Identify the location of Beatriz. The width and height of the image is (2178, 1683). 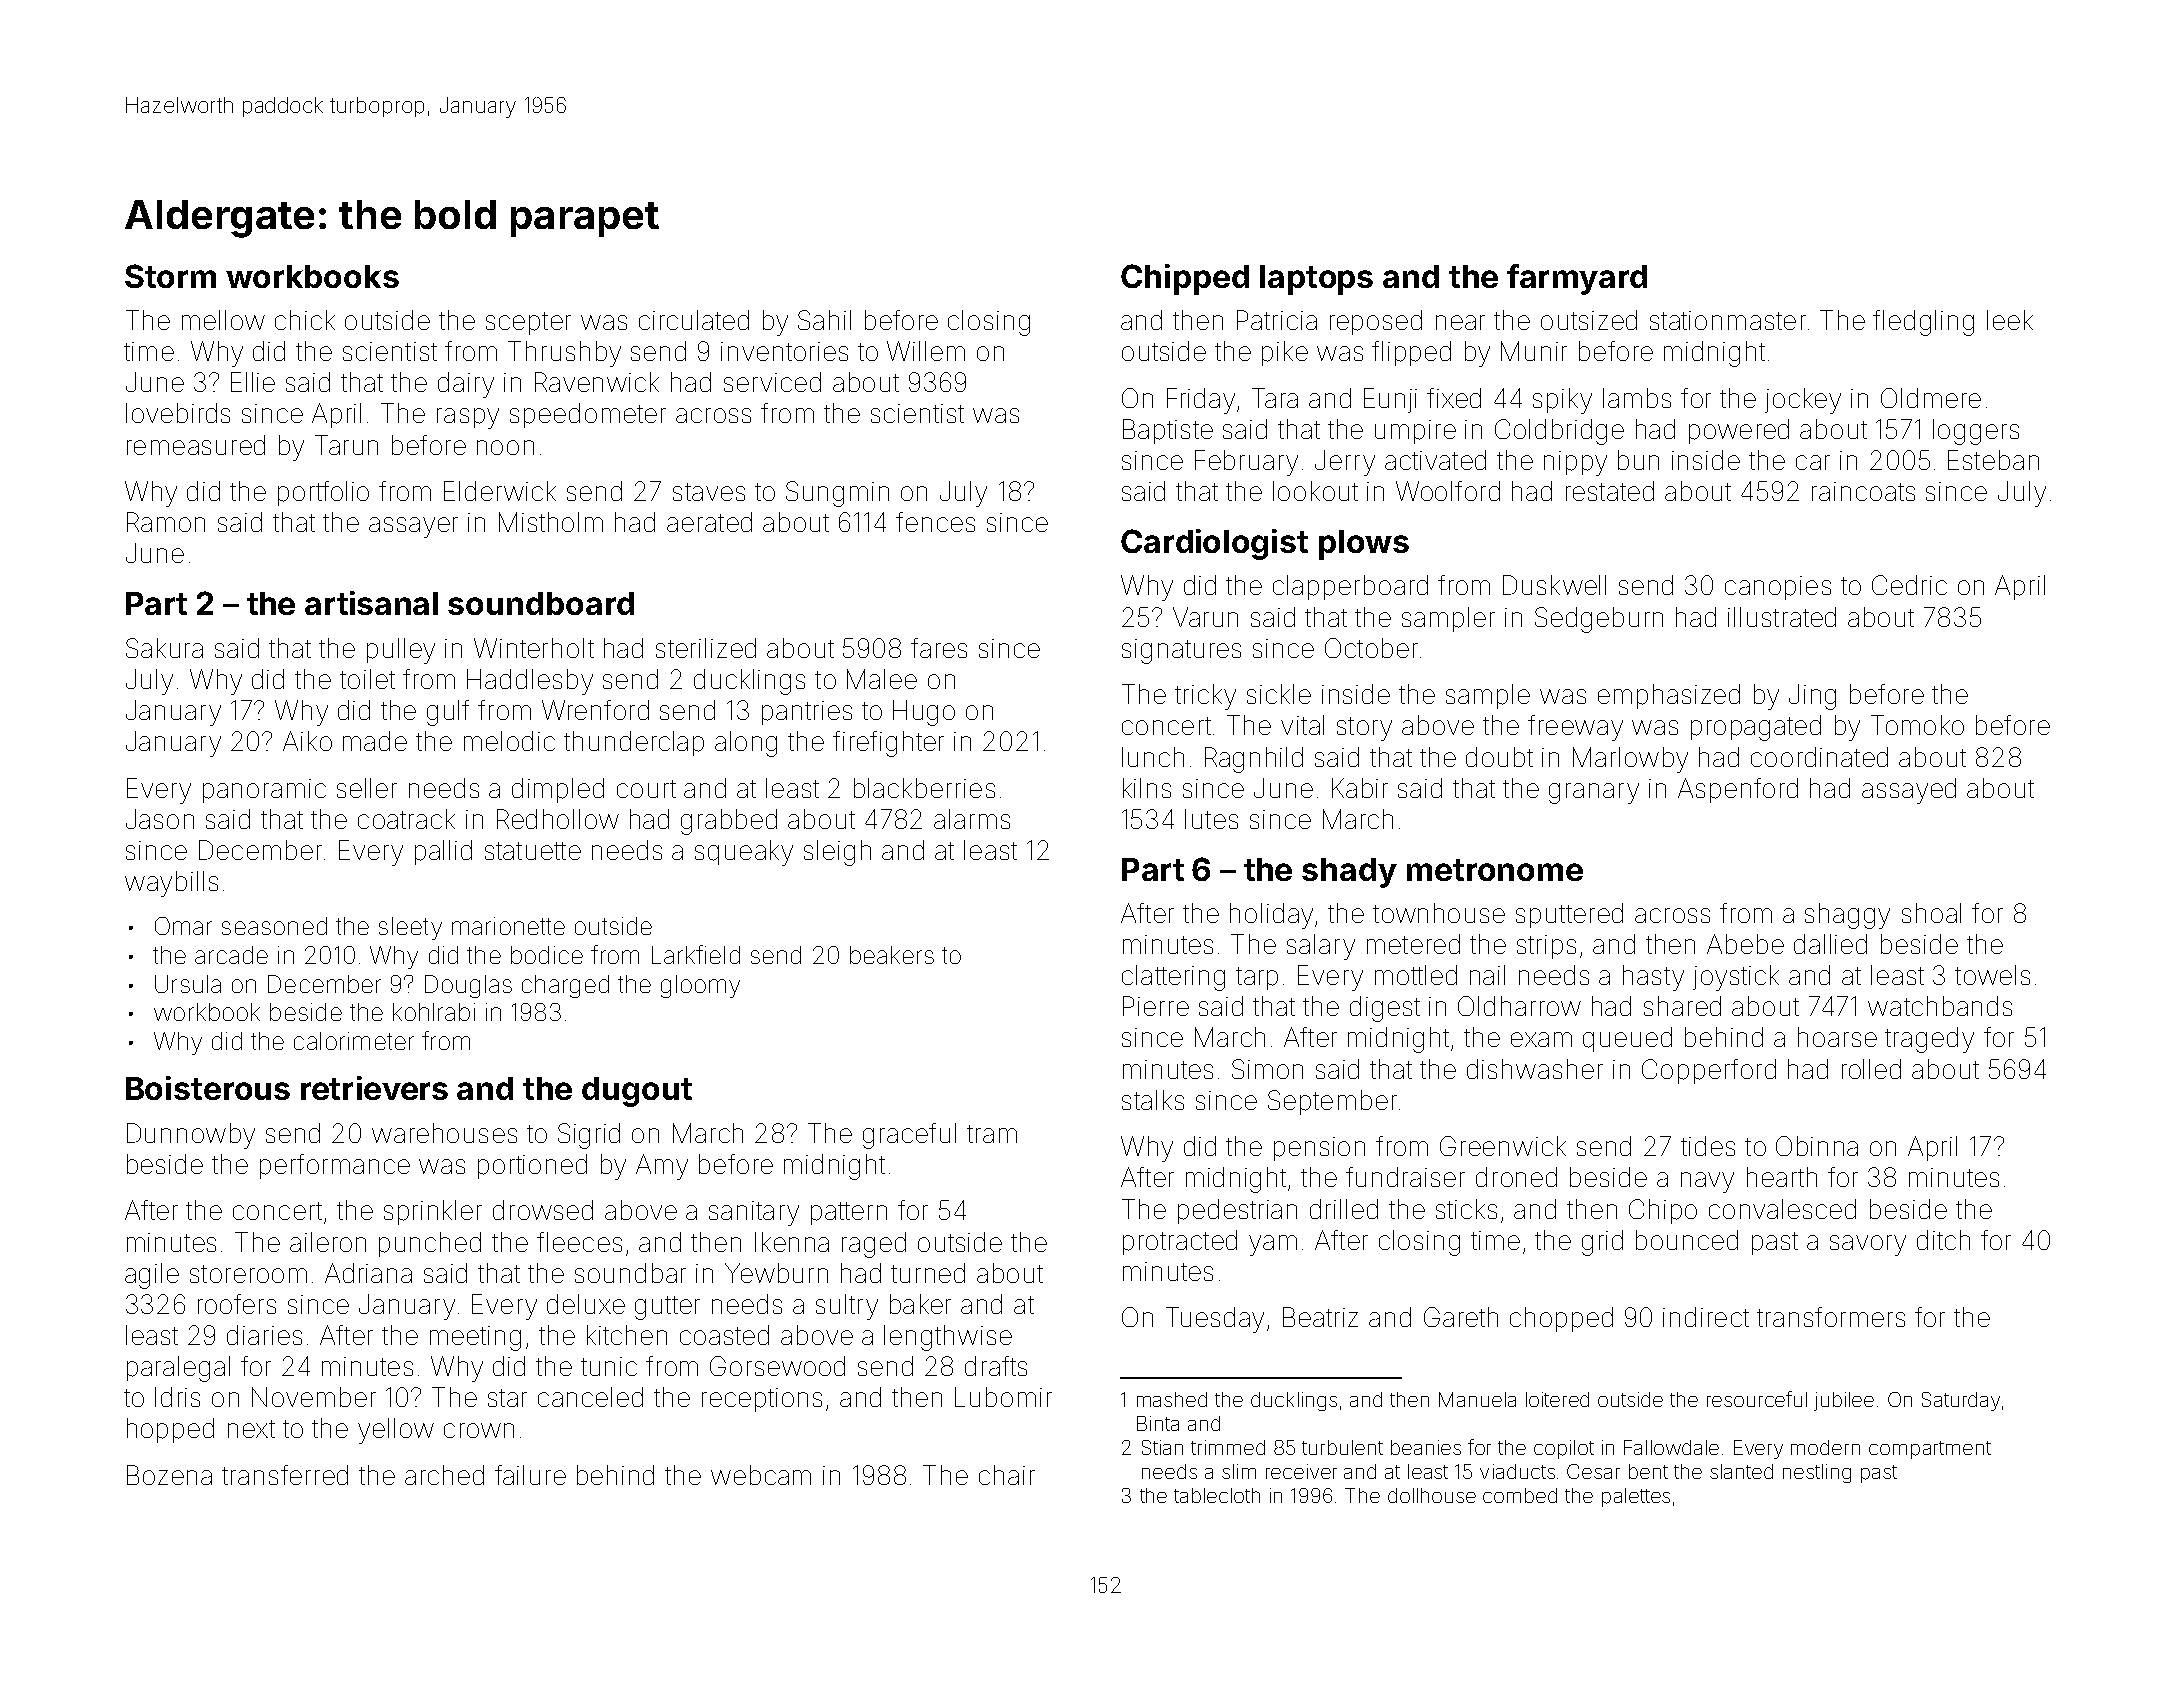
(1320, 1317).
